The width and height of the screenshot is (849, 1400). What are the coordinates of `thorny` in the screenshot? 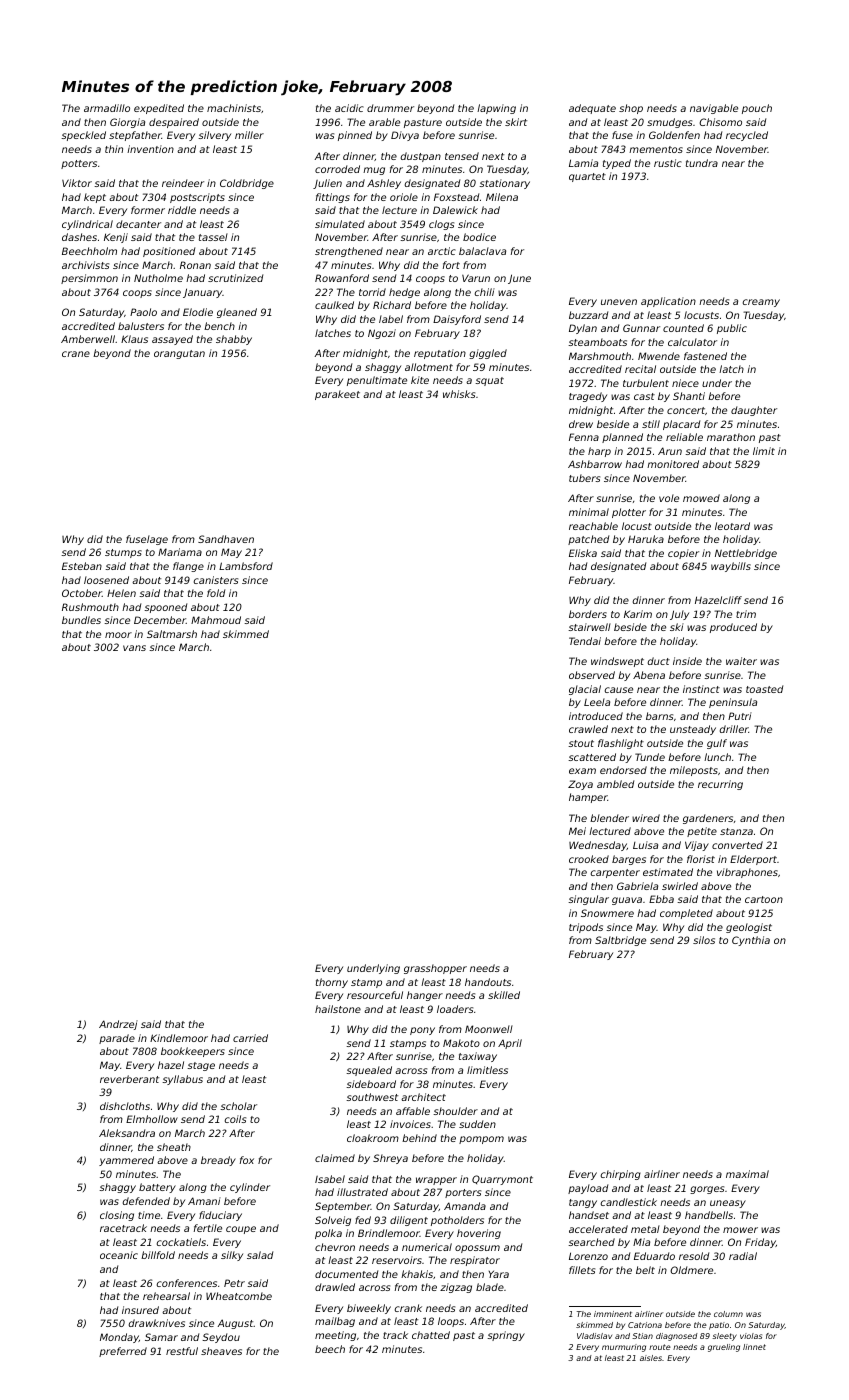 It's located at (332, 983).
